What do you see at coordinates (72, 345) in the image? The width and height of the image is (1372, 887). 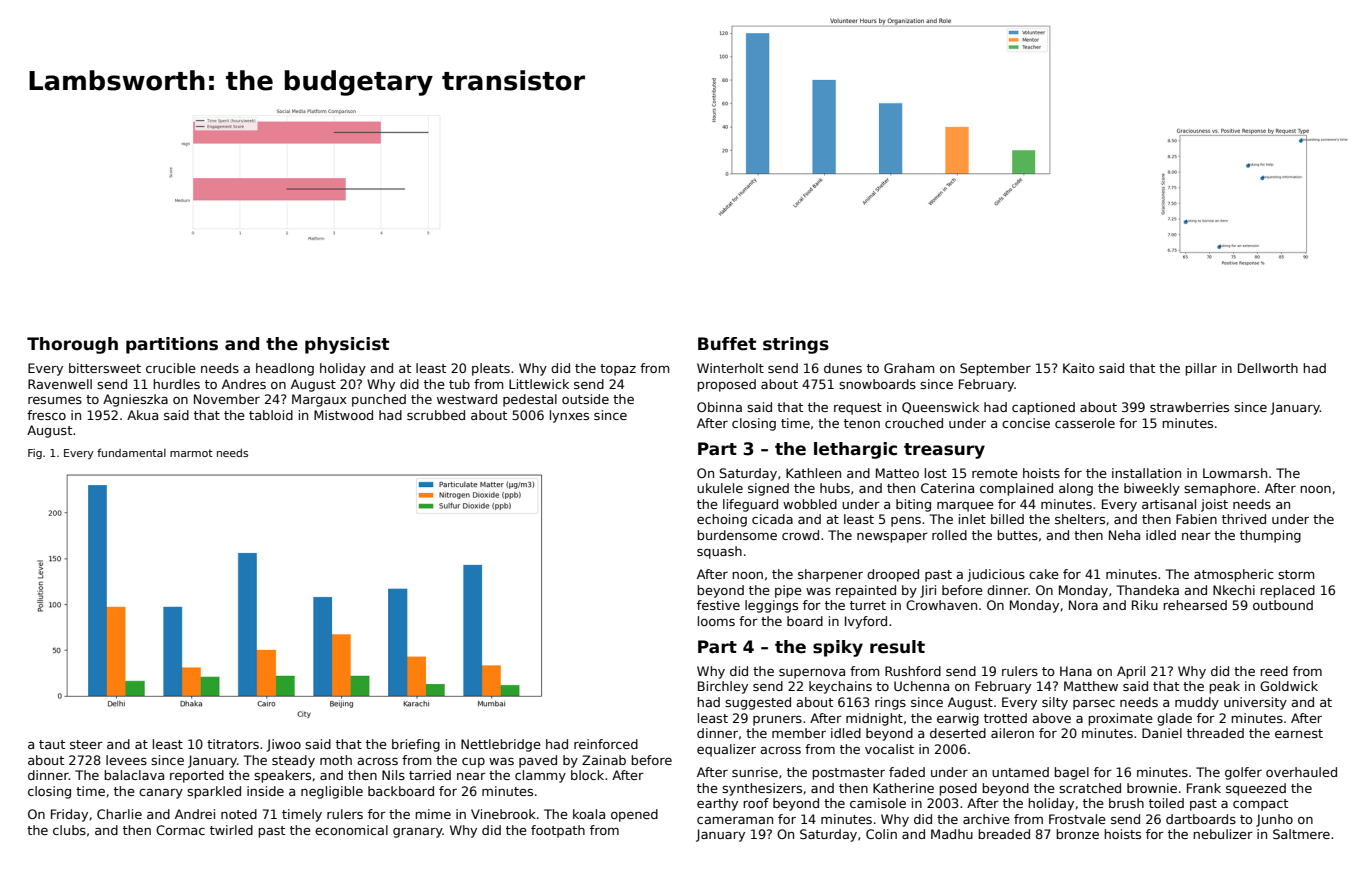 I see `Thorough` at bounding box center [72, 345].
